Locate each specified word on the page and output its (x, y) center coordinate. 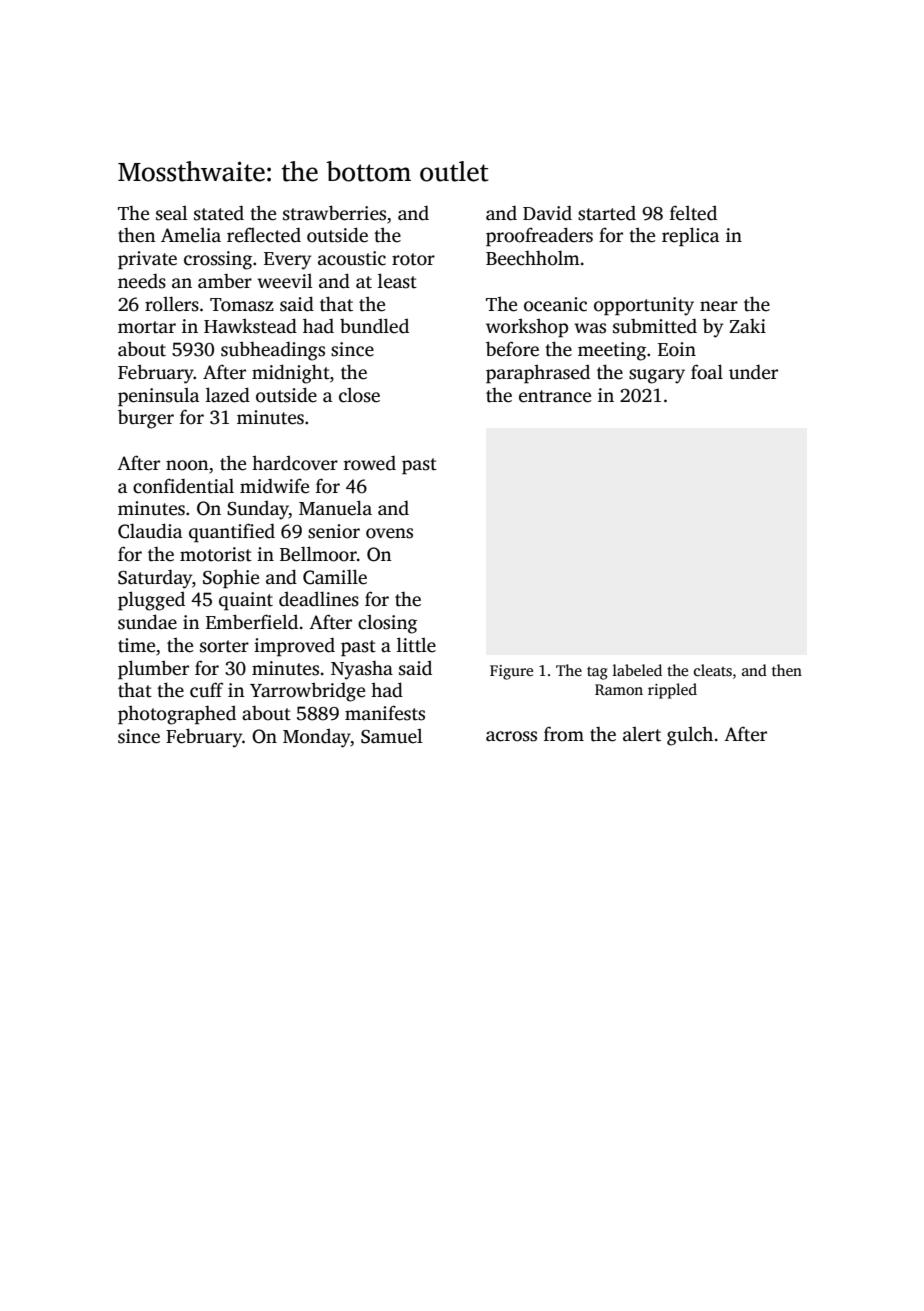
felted (693, 213)
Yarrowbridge (307, 692)
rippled (672, 691)
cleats (713, 670)
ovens (389, 533)
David (547, 213)
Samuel (392, 736)
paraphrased (538, 374)
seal (172, 213)
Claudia (150, 531)
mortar (147, 327)
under (753, 372)
